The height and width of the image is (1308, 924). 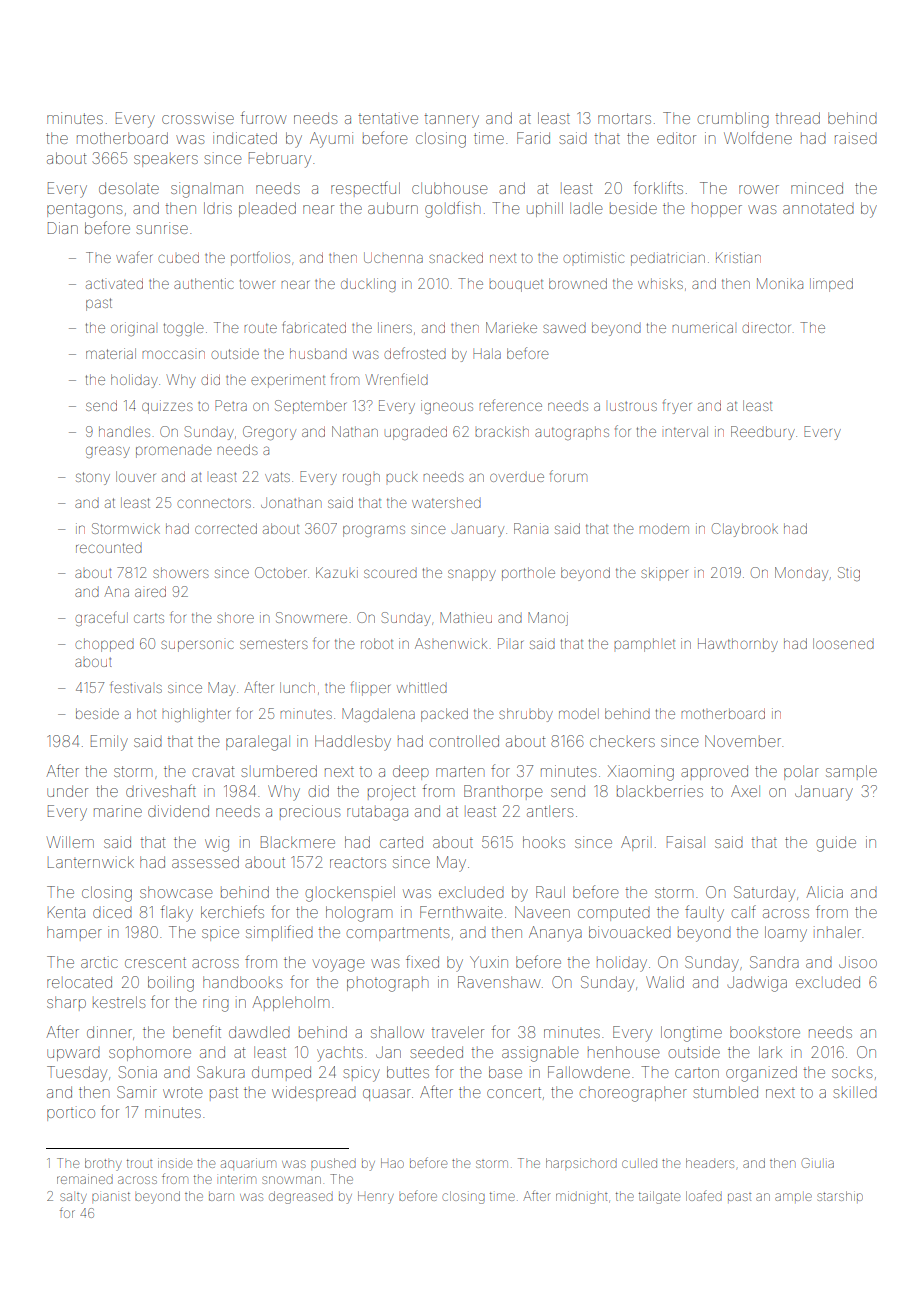 I want to click on tannery, so click(x=452, y=121).
